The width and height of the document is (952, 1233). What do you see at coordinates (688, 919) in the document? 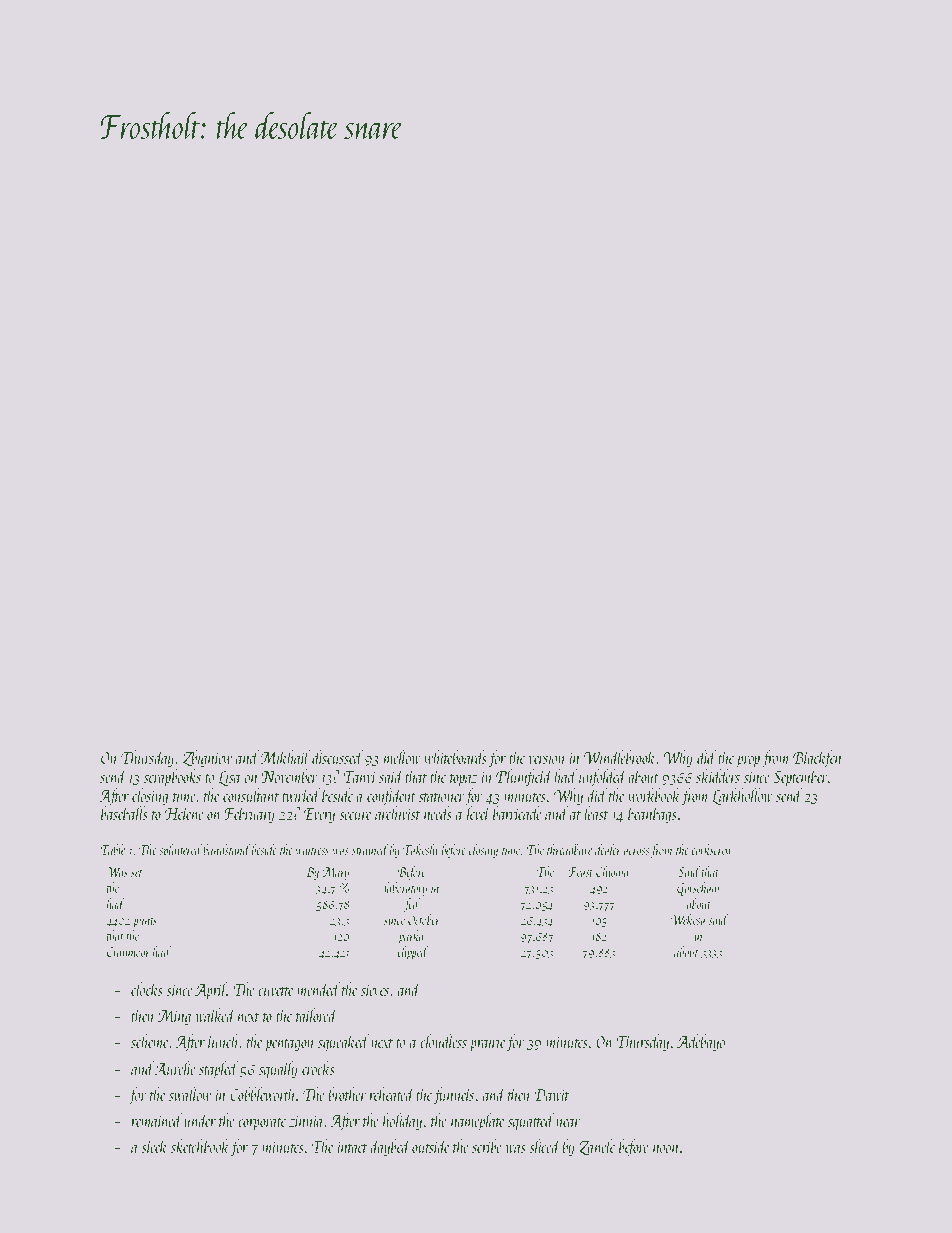
I see `Wekesa` at bounding box center [688, 919].
